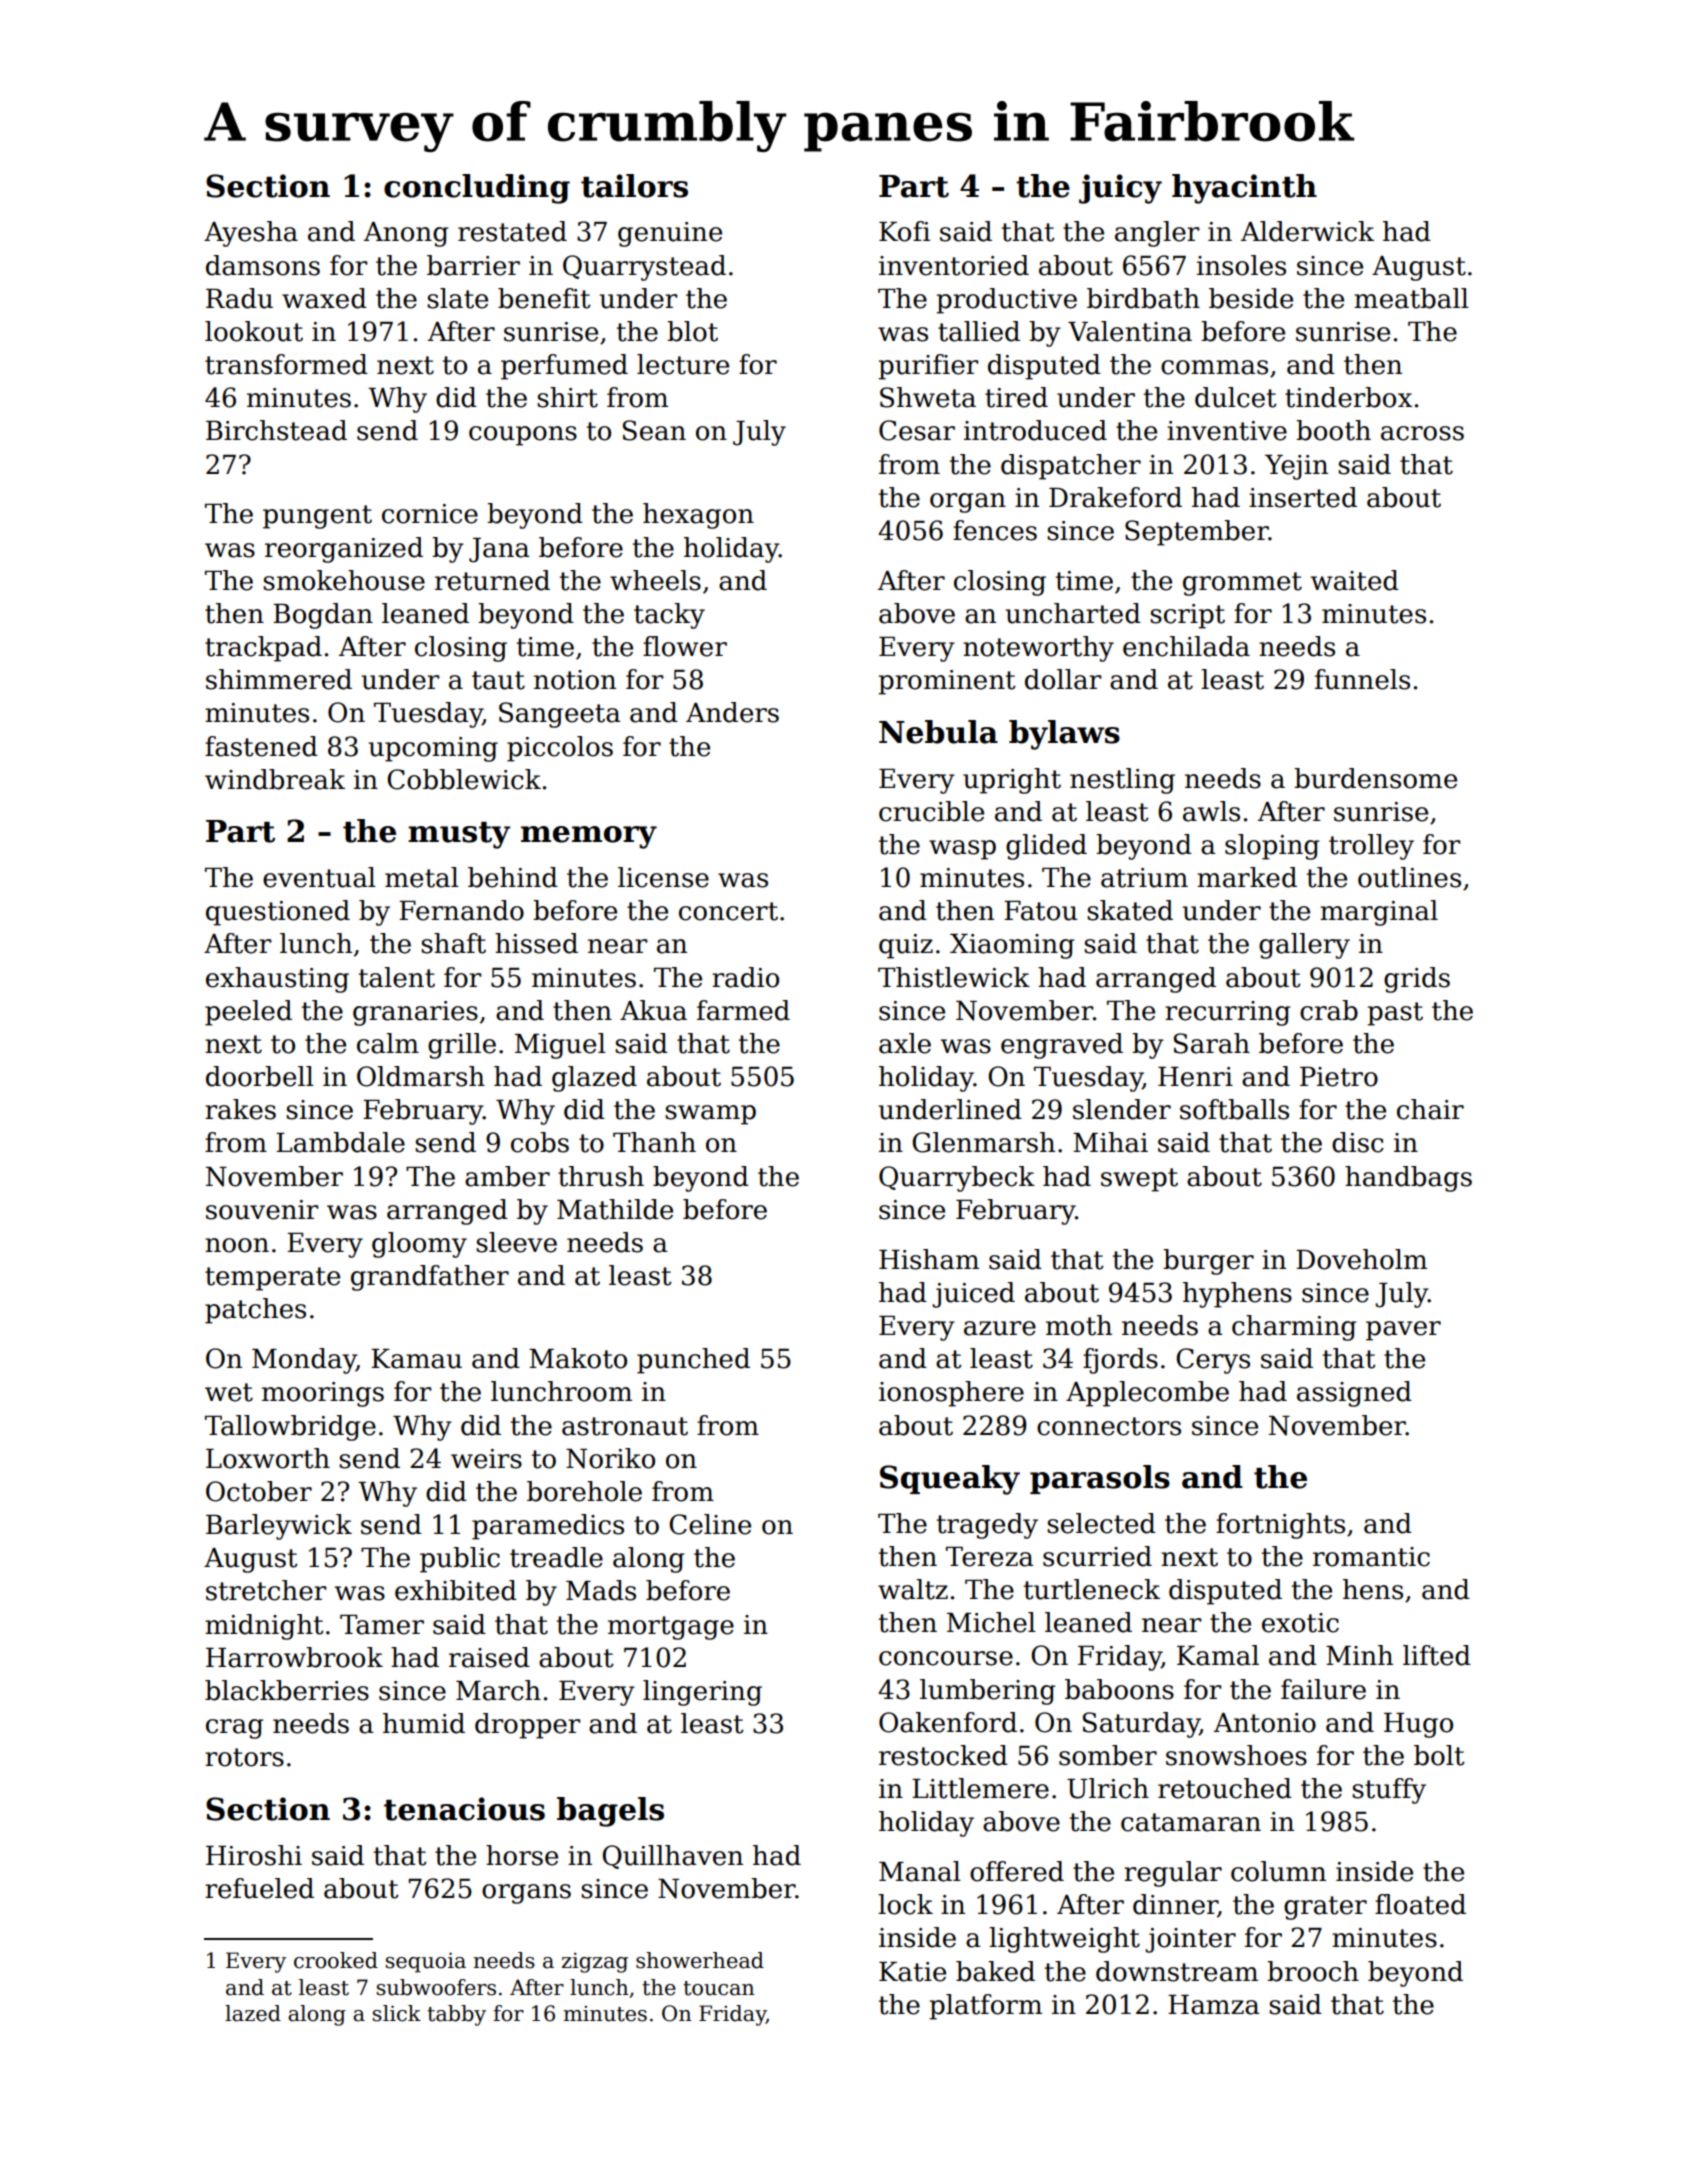 The width and height of the screenshot is (1683, 2178). Describe the element at coordinates (237, 1245) in the screenshot. I see `noon` at that location.
